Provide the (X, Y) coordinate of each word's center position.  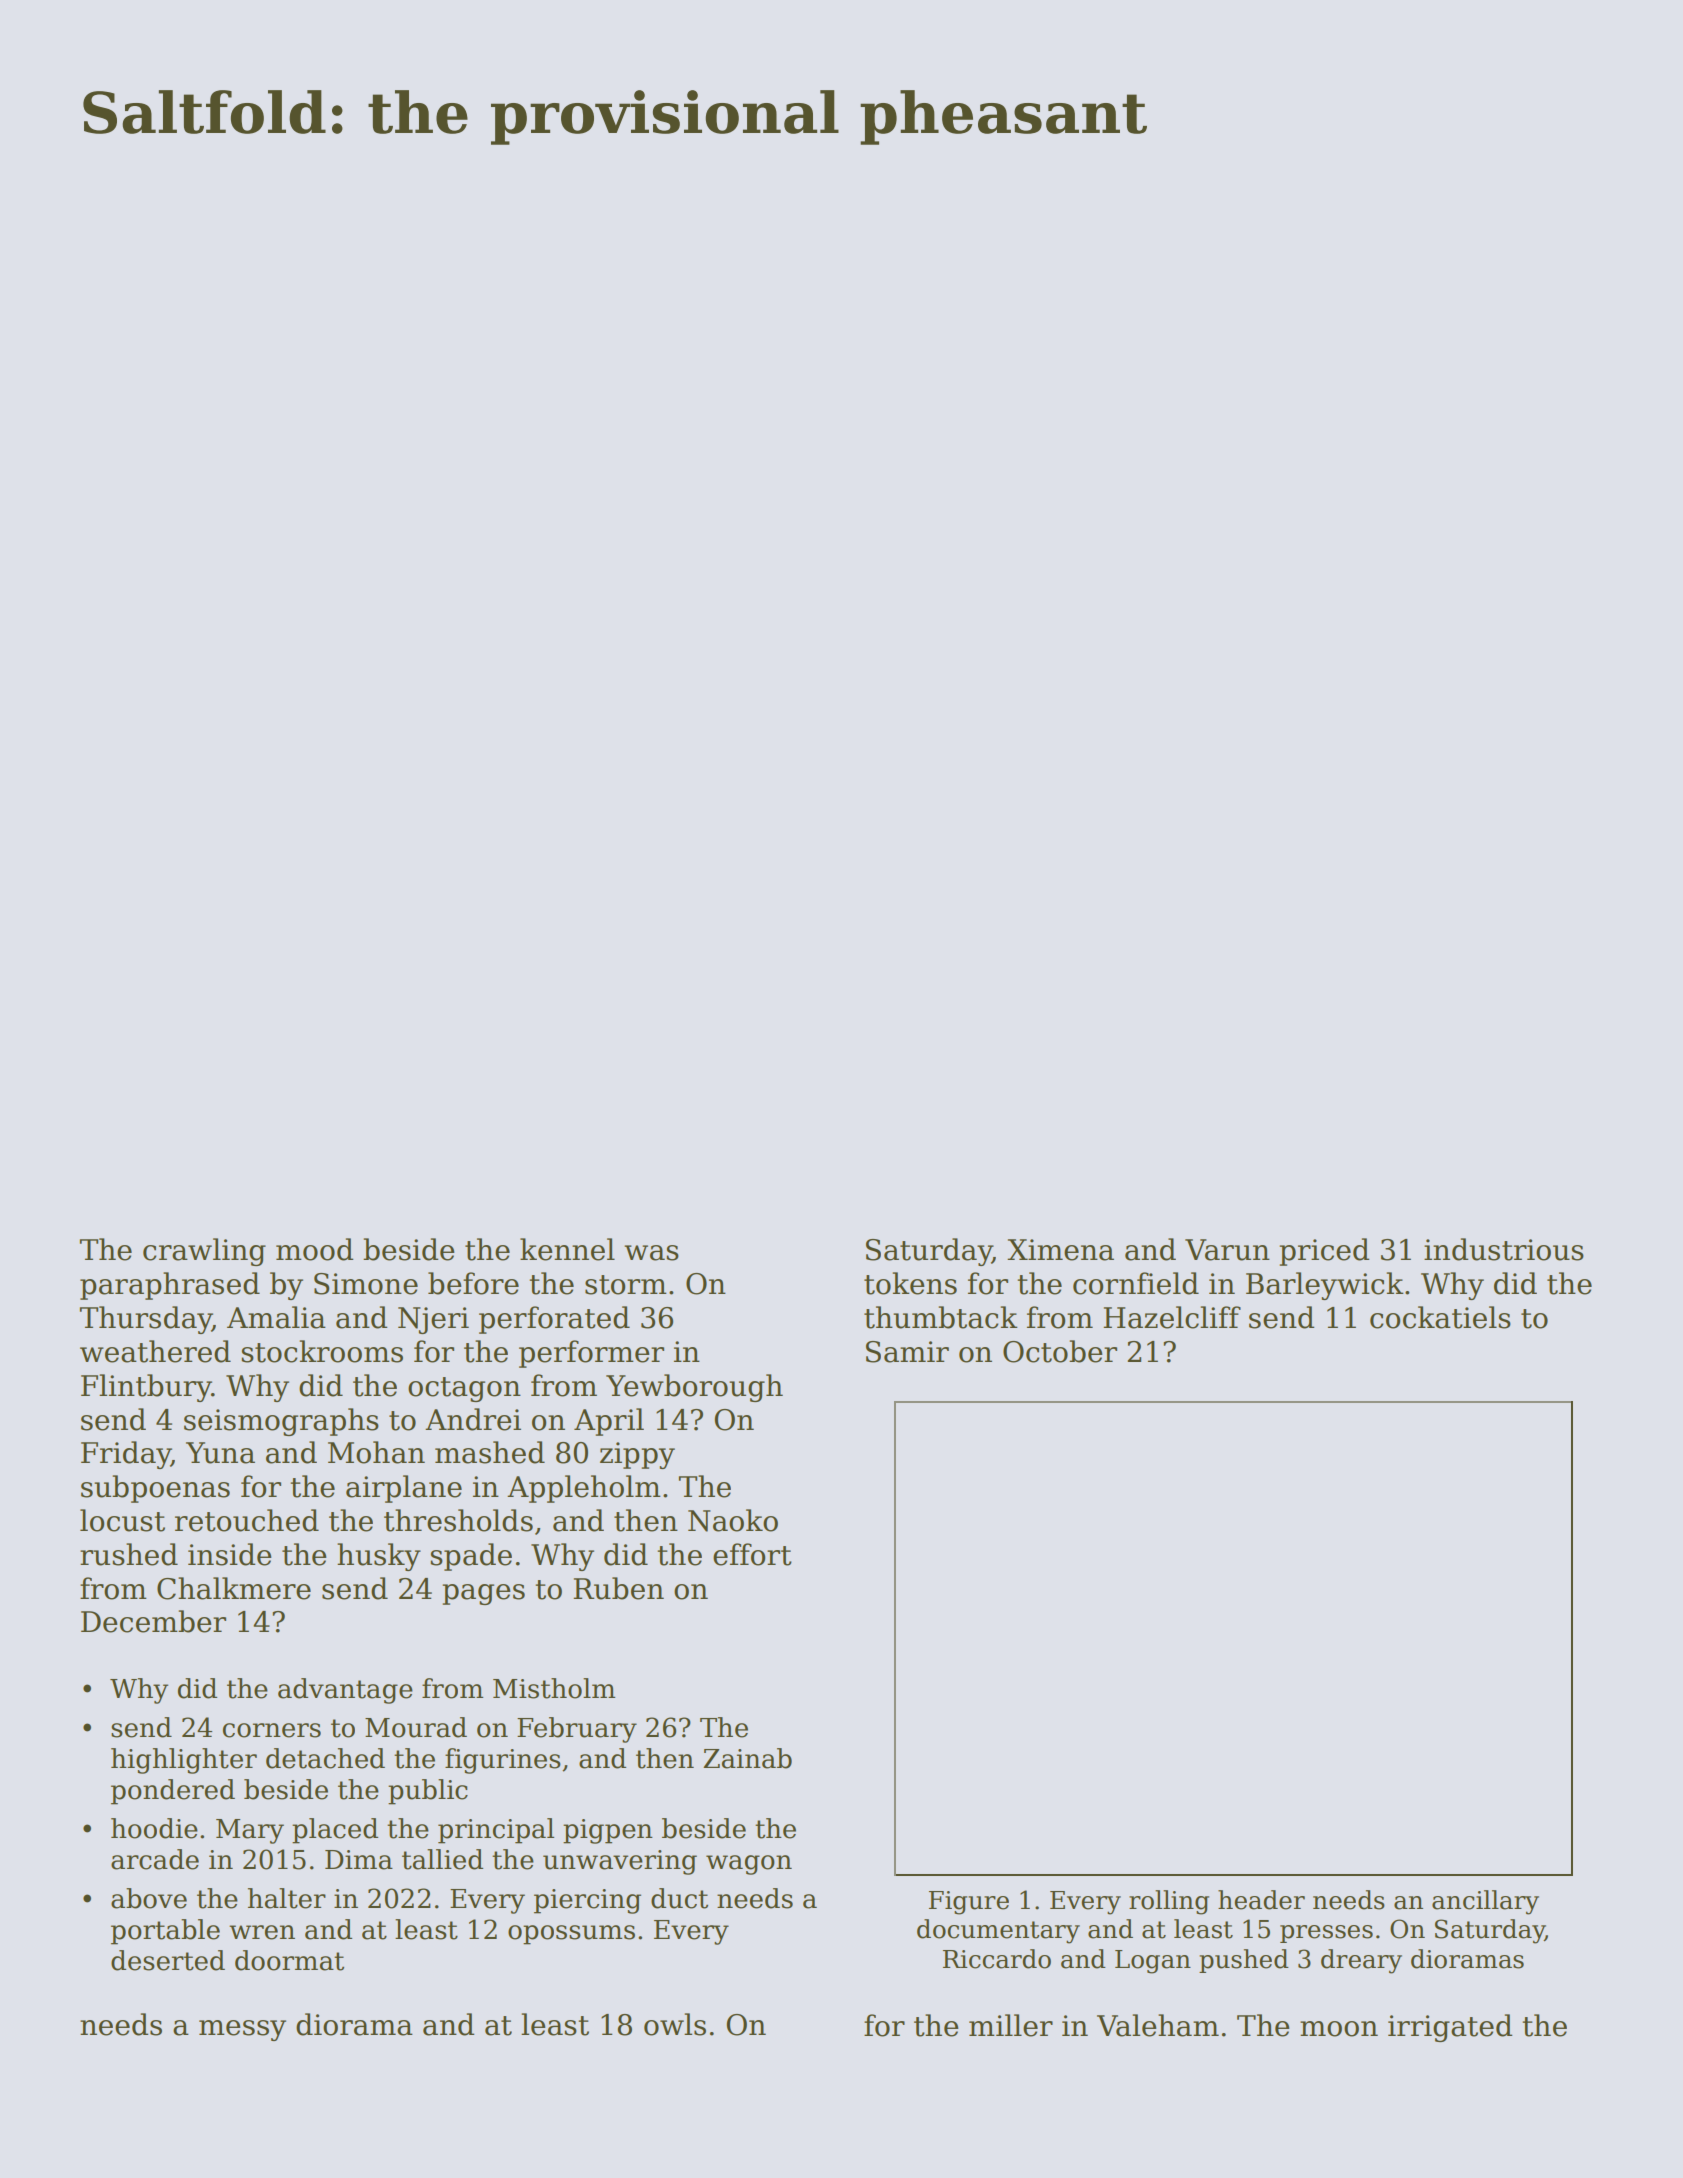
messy (242, 2030)
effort (752, 1554)
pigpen (608, 1831)
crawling (204, 1252)
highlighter (184, 1761)
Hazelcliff (1172, 1317)
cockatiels (1440, 1317)
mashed (490, 1452)
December (153, 1621)
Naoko (733, 1520)
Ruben (618, 1588)
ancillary (1485, 1902)
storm (626, 1285)
